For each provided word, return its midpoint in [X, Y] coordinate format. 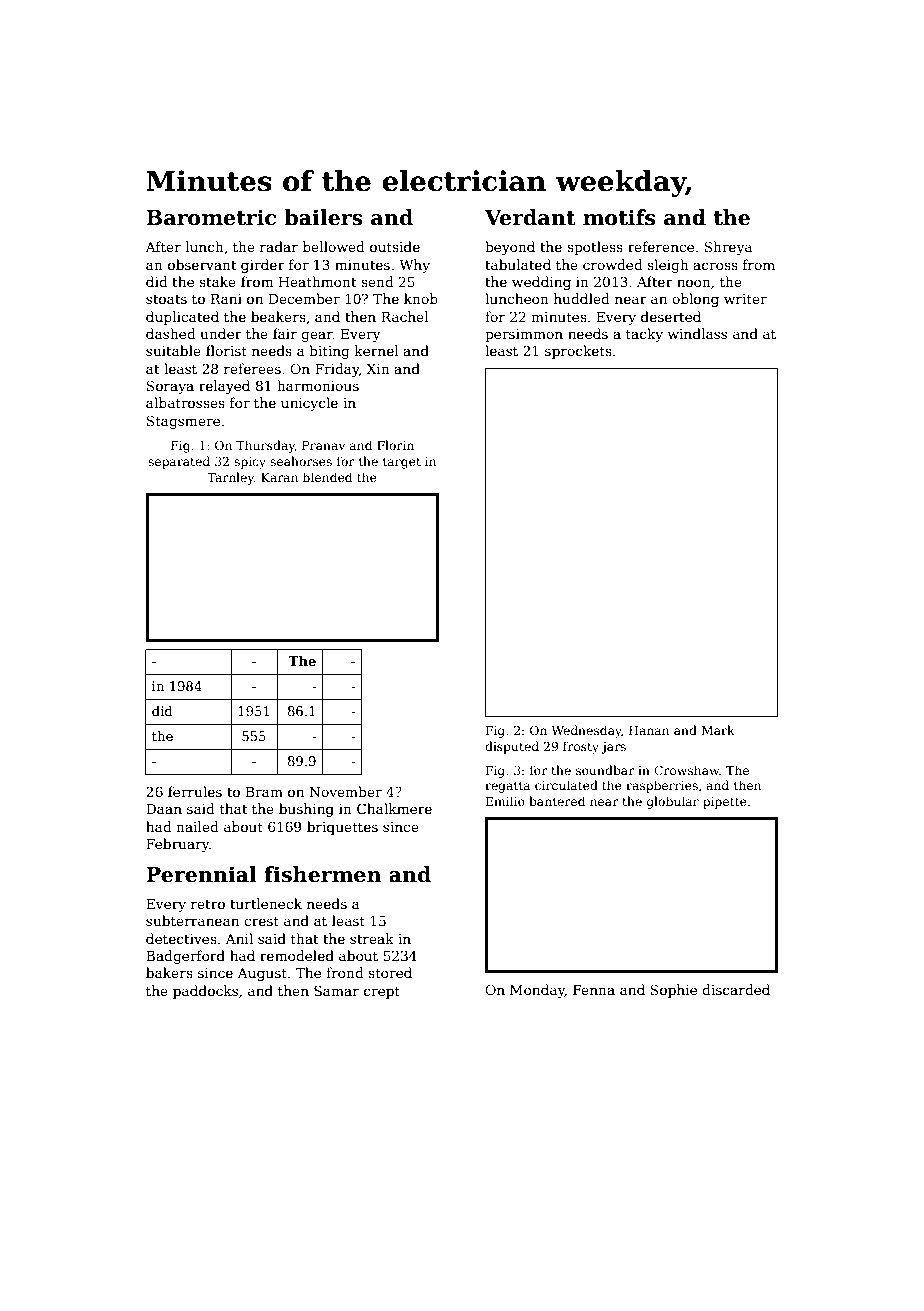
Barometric [211, 217]
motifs [619, 217]
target [402, 463]
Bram [264, 792]
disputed [512, 747]
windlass [697, 333]
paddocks [205, 992]
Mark [718, 730]
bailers [323, 217]
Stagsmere [183, 422]
